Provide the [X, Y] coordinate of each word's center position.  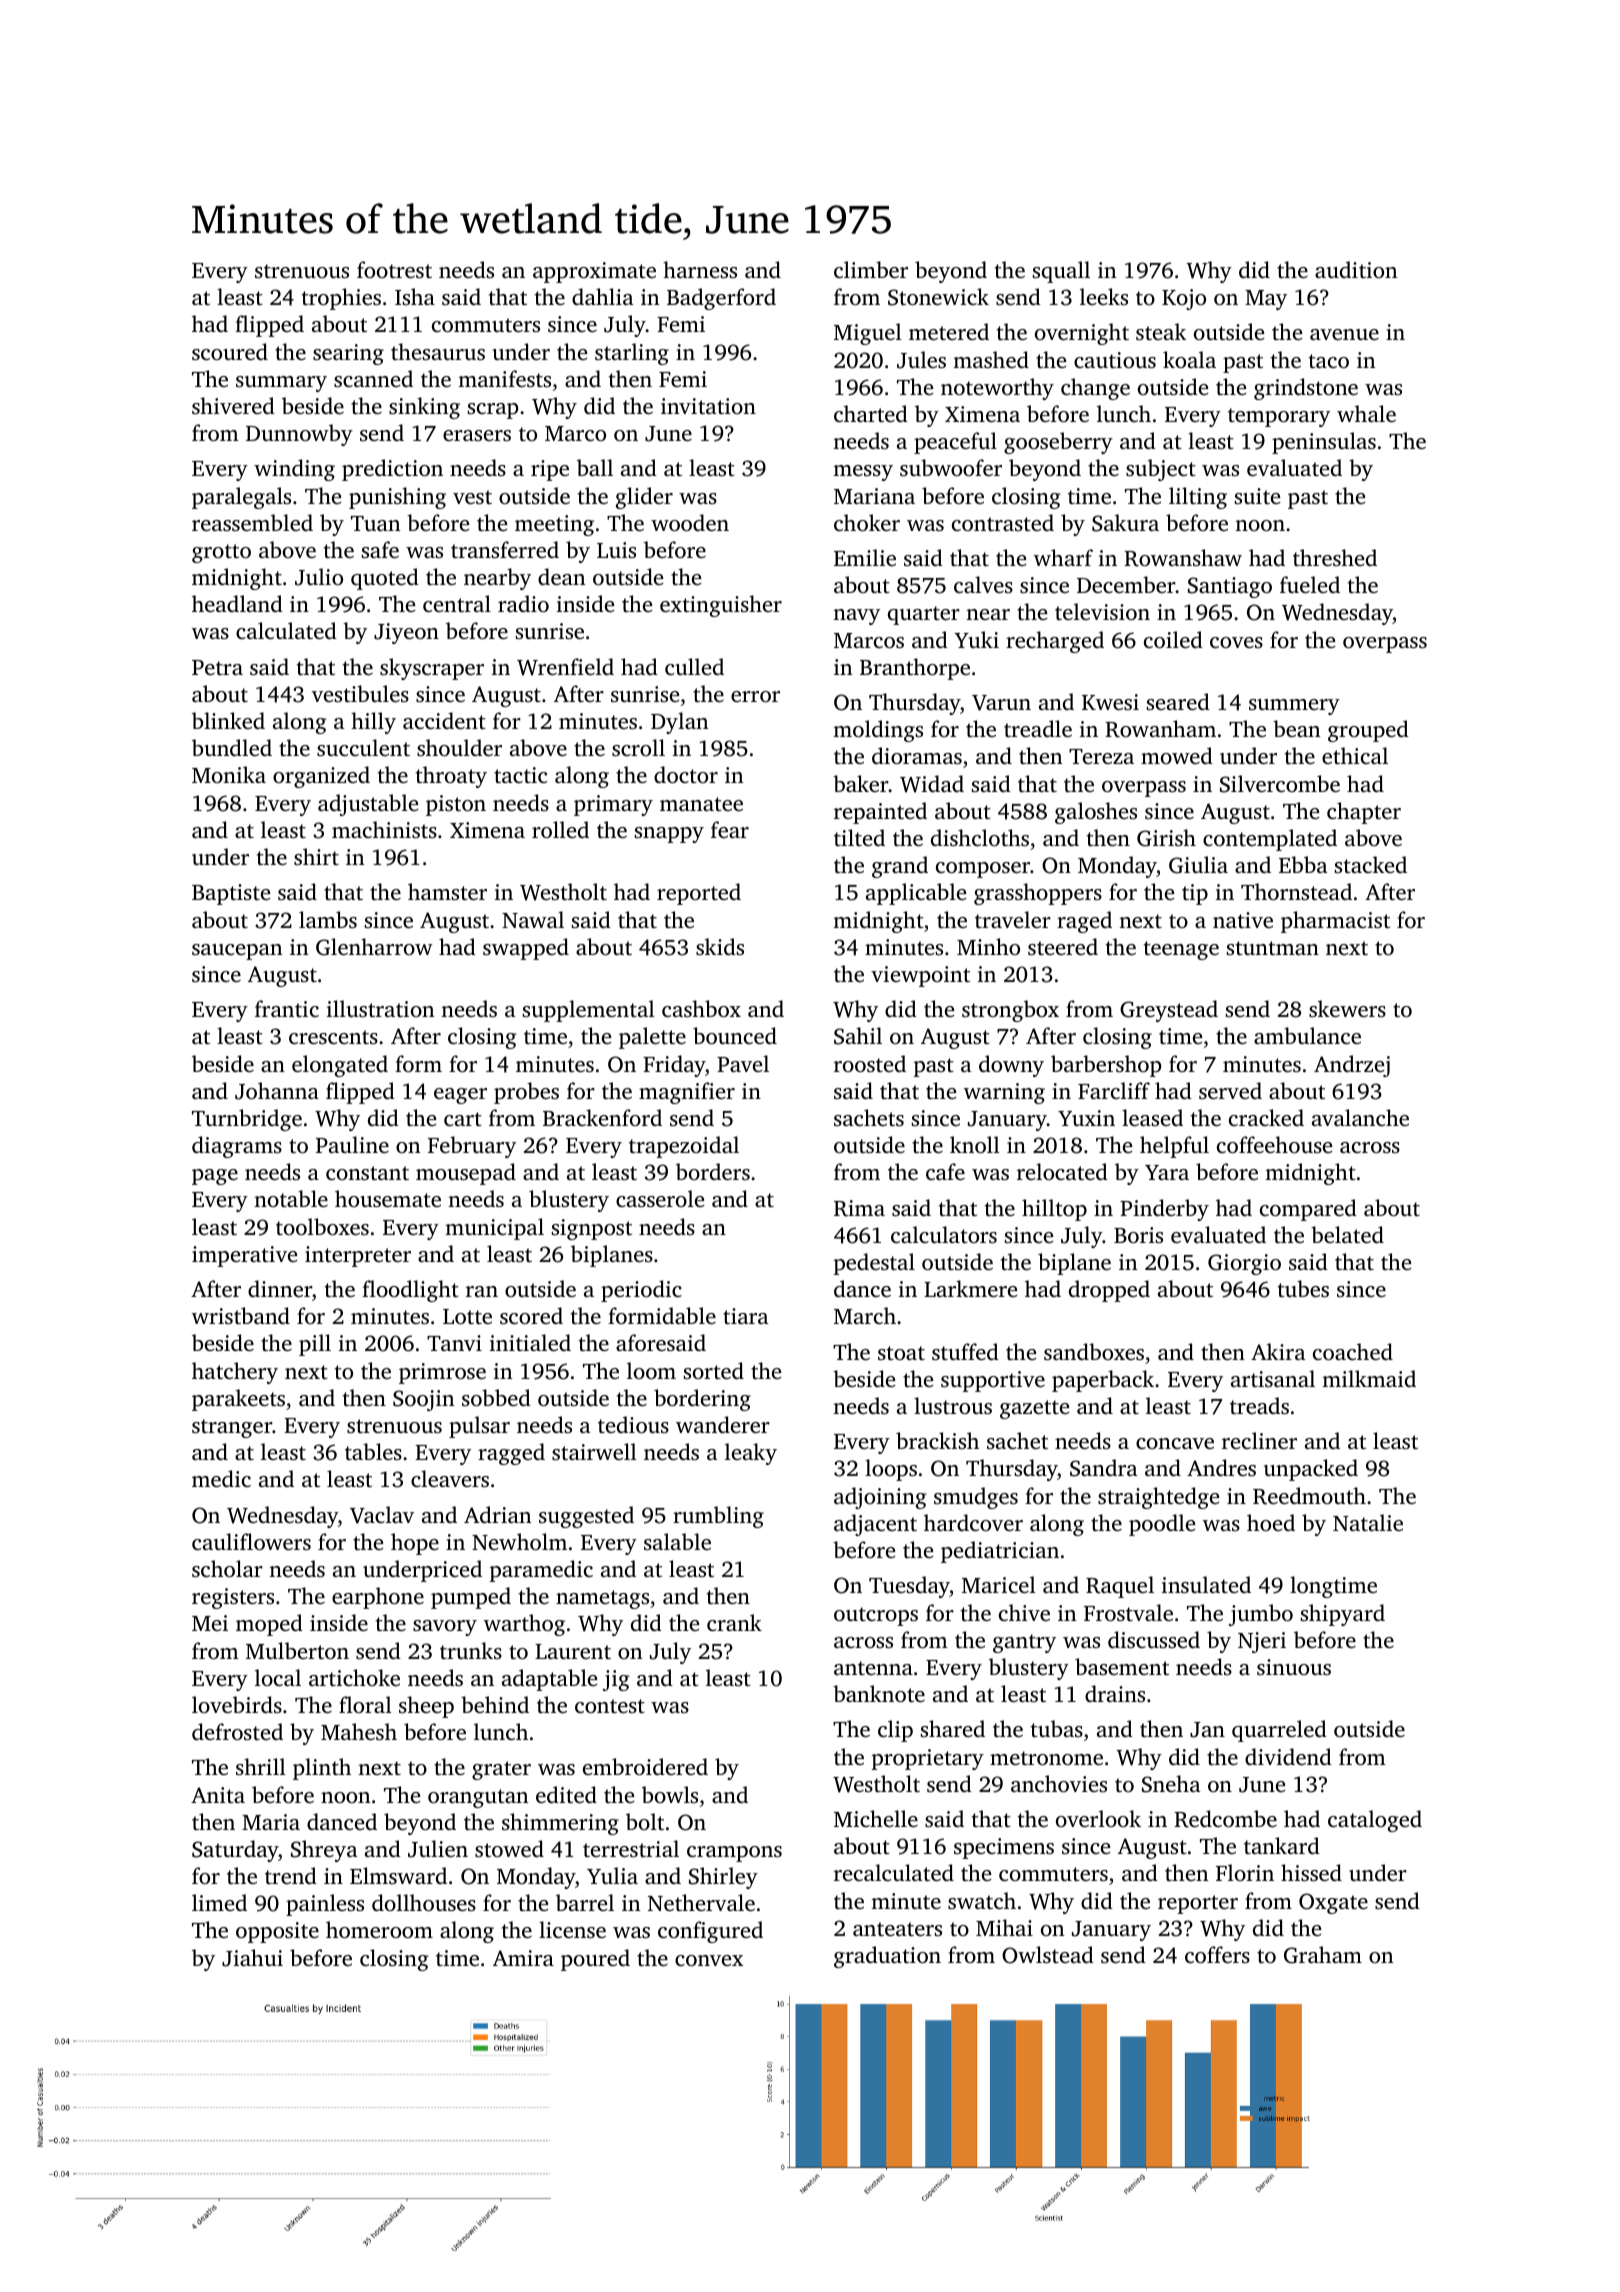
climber [871, 269]
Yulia [612, 1875]
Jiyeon [406, 633]
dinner [280, 1288]
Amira [523, 1958]
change [1095, 389]
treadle [1038, 728]
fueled [1310, 584]
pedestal [874, 1264]
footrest [394, 269]
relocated [1062, 1171]
